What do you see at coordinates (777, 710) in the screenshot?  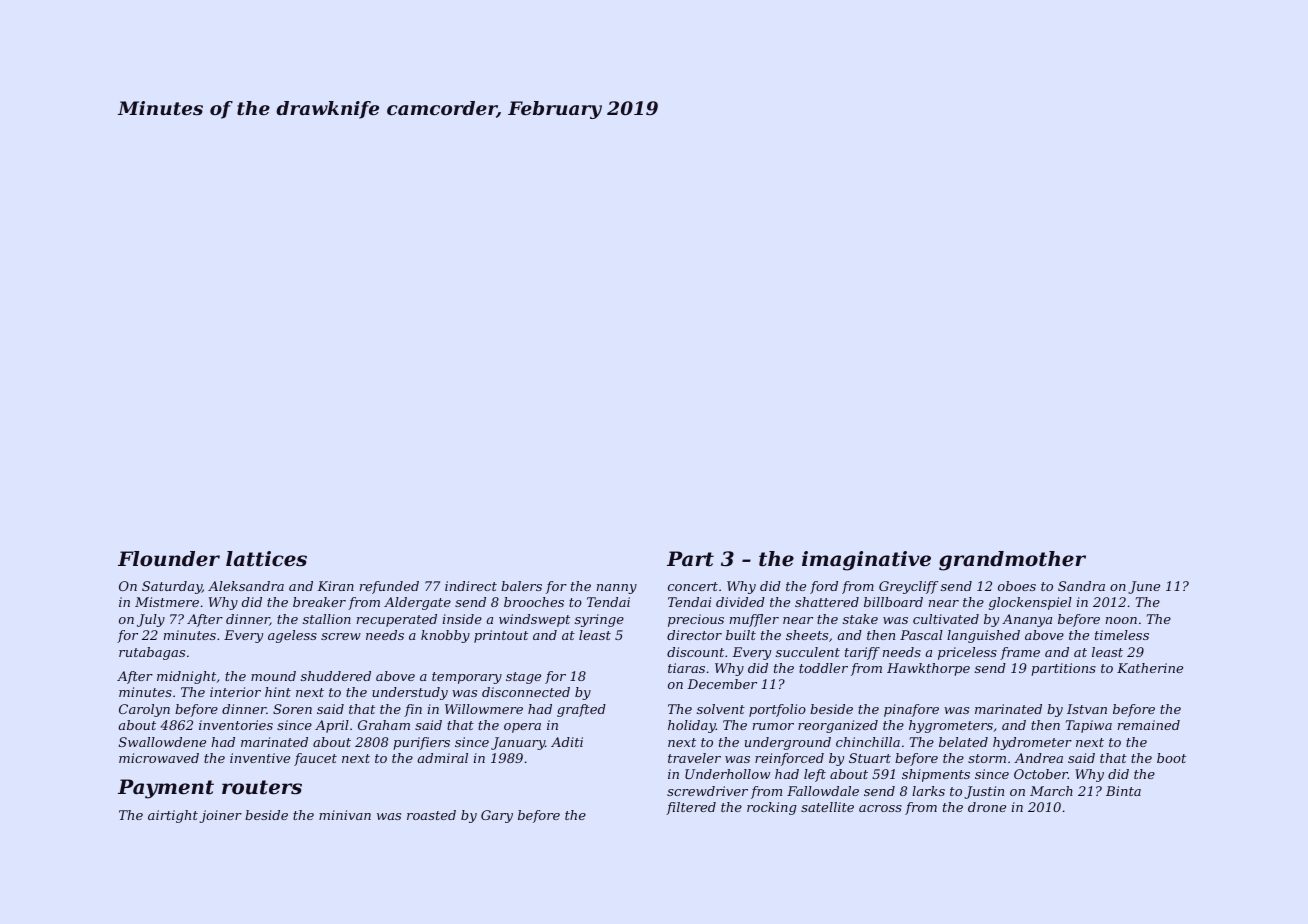 I see `portfolio` at bounding box center [777, 710].
